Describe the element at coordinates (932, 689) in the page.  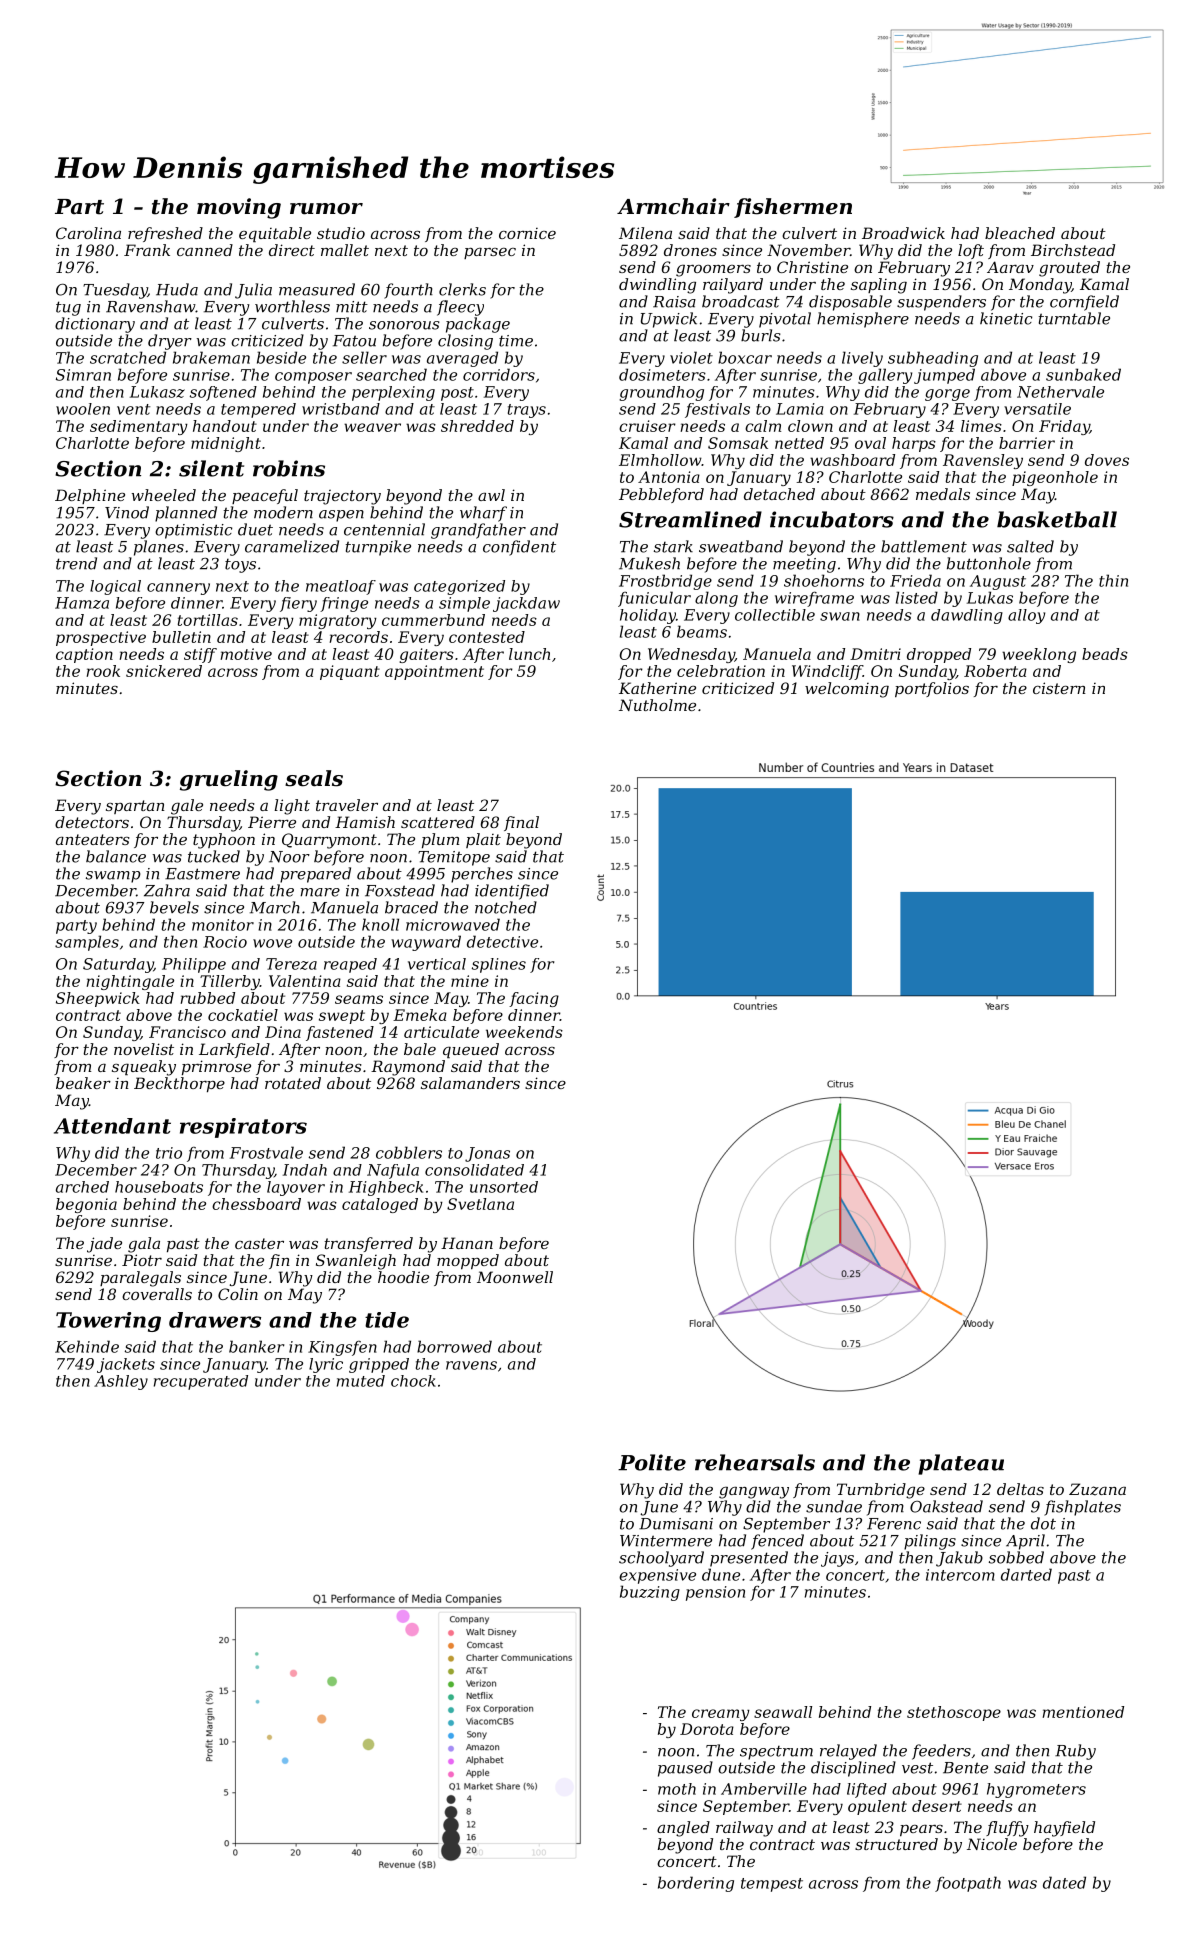
I see `portfolios` at that location.
